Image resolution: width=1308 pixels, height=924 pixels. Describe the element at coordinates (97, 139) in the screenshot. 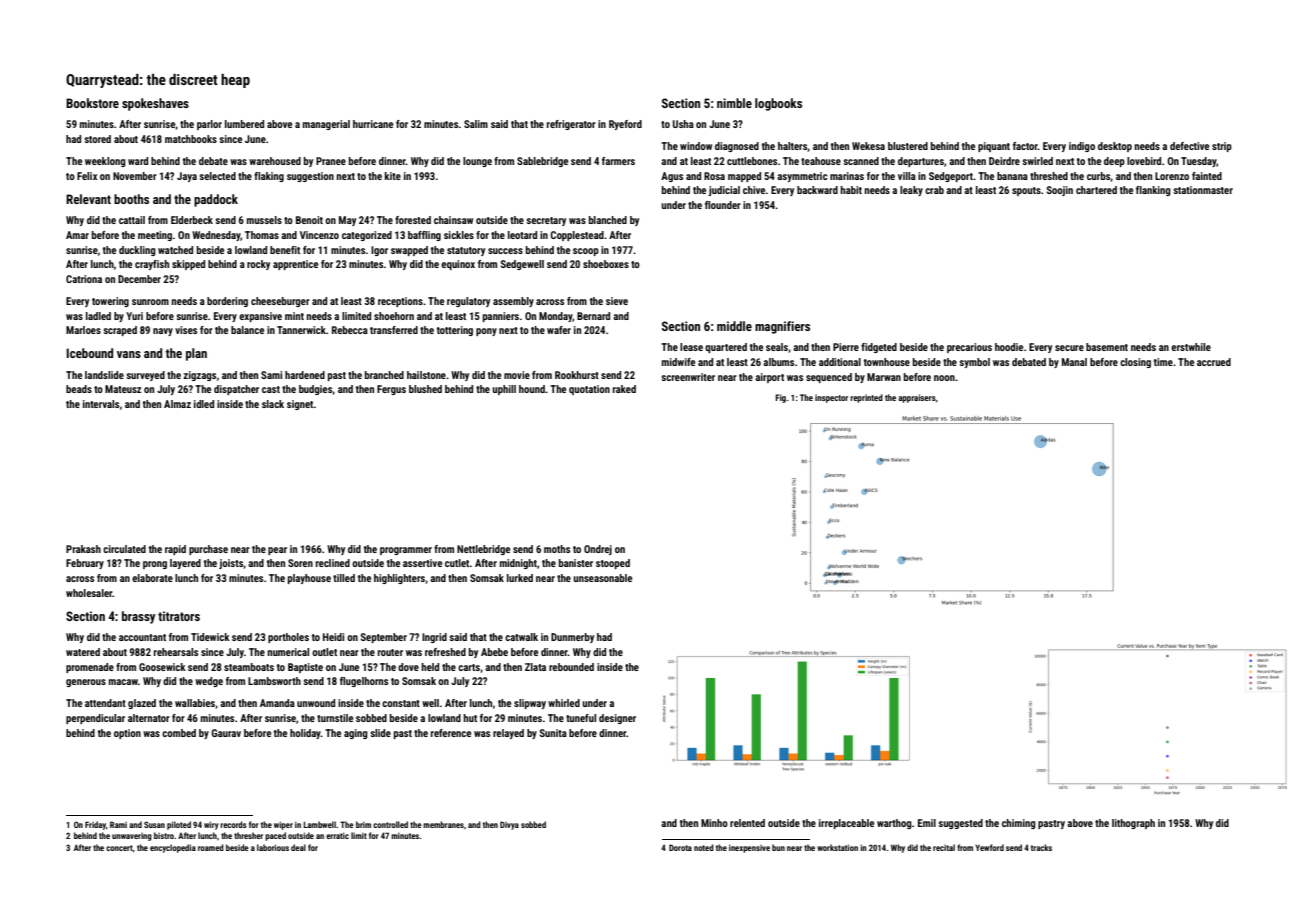

I see `stored` at that location.
